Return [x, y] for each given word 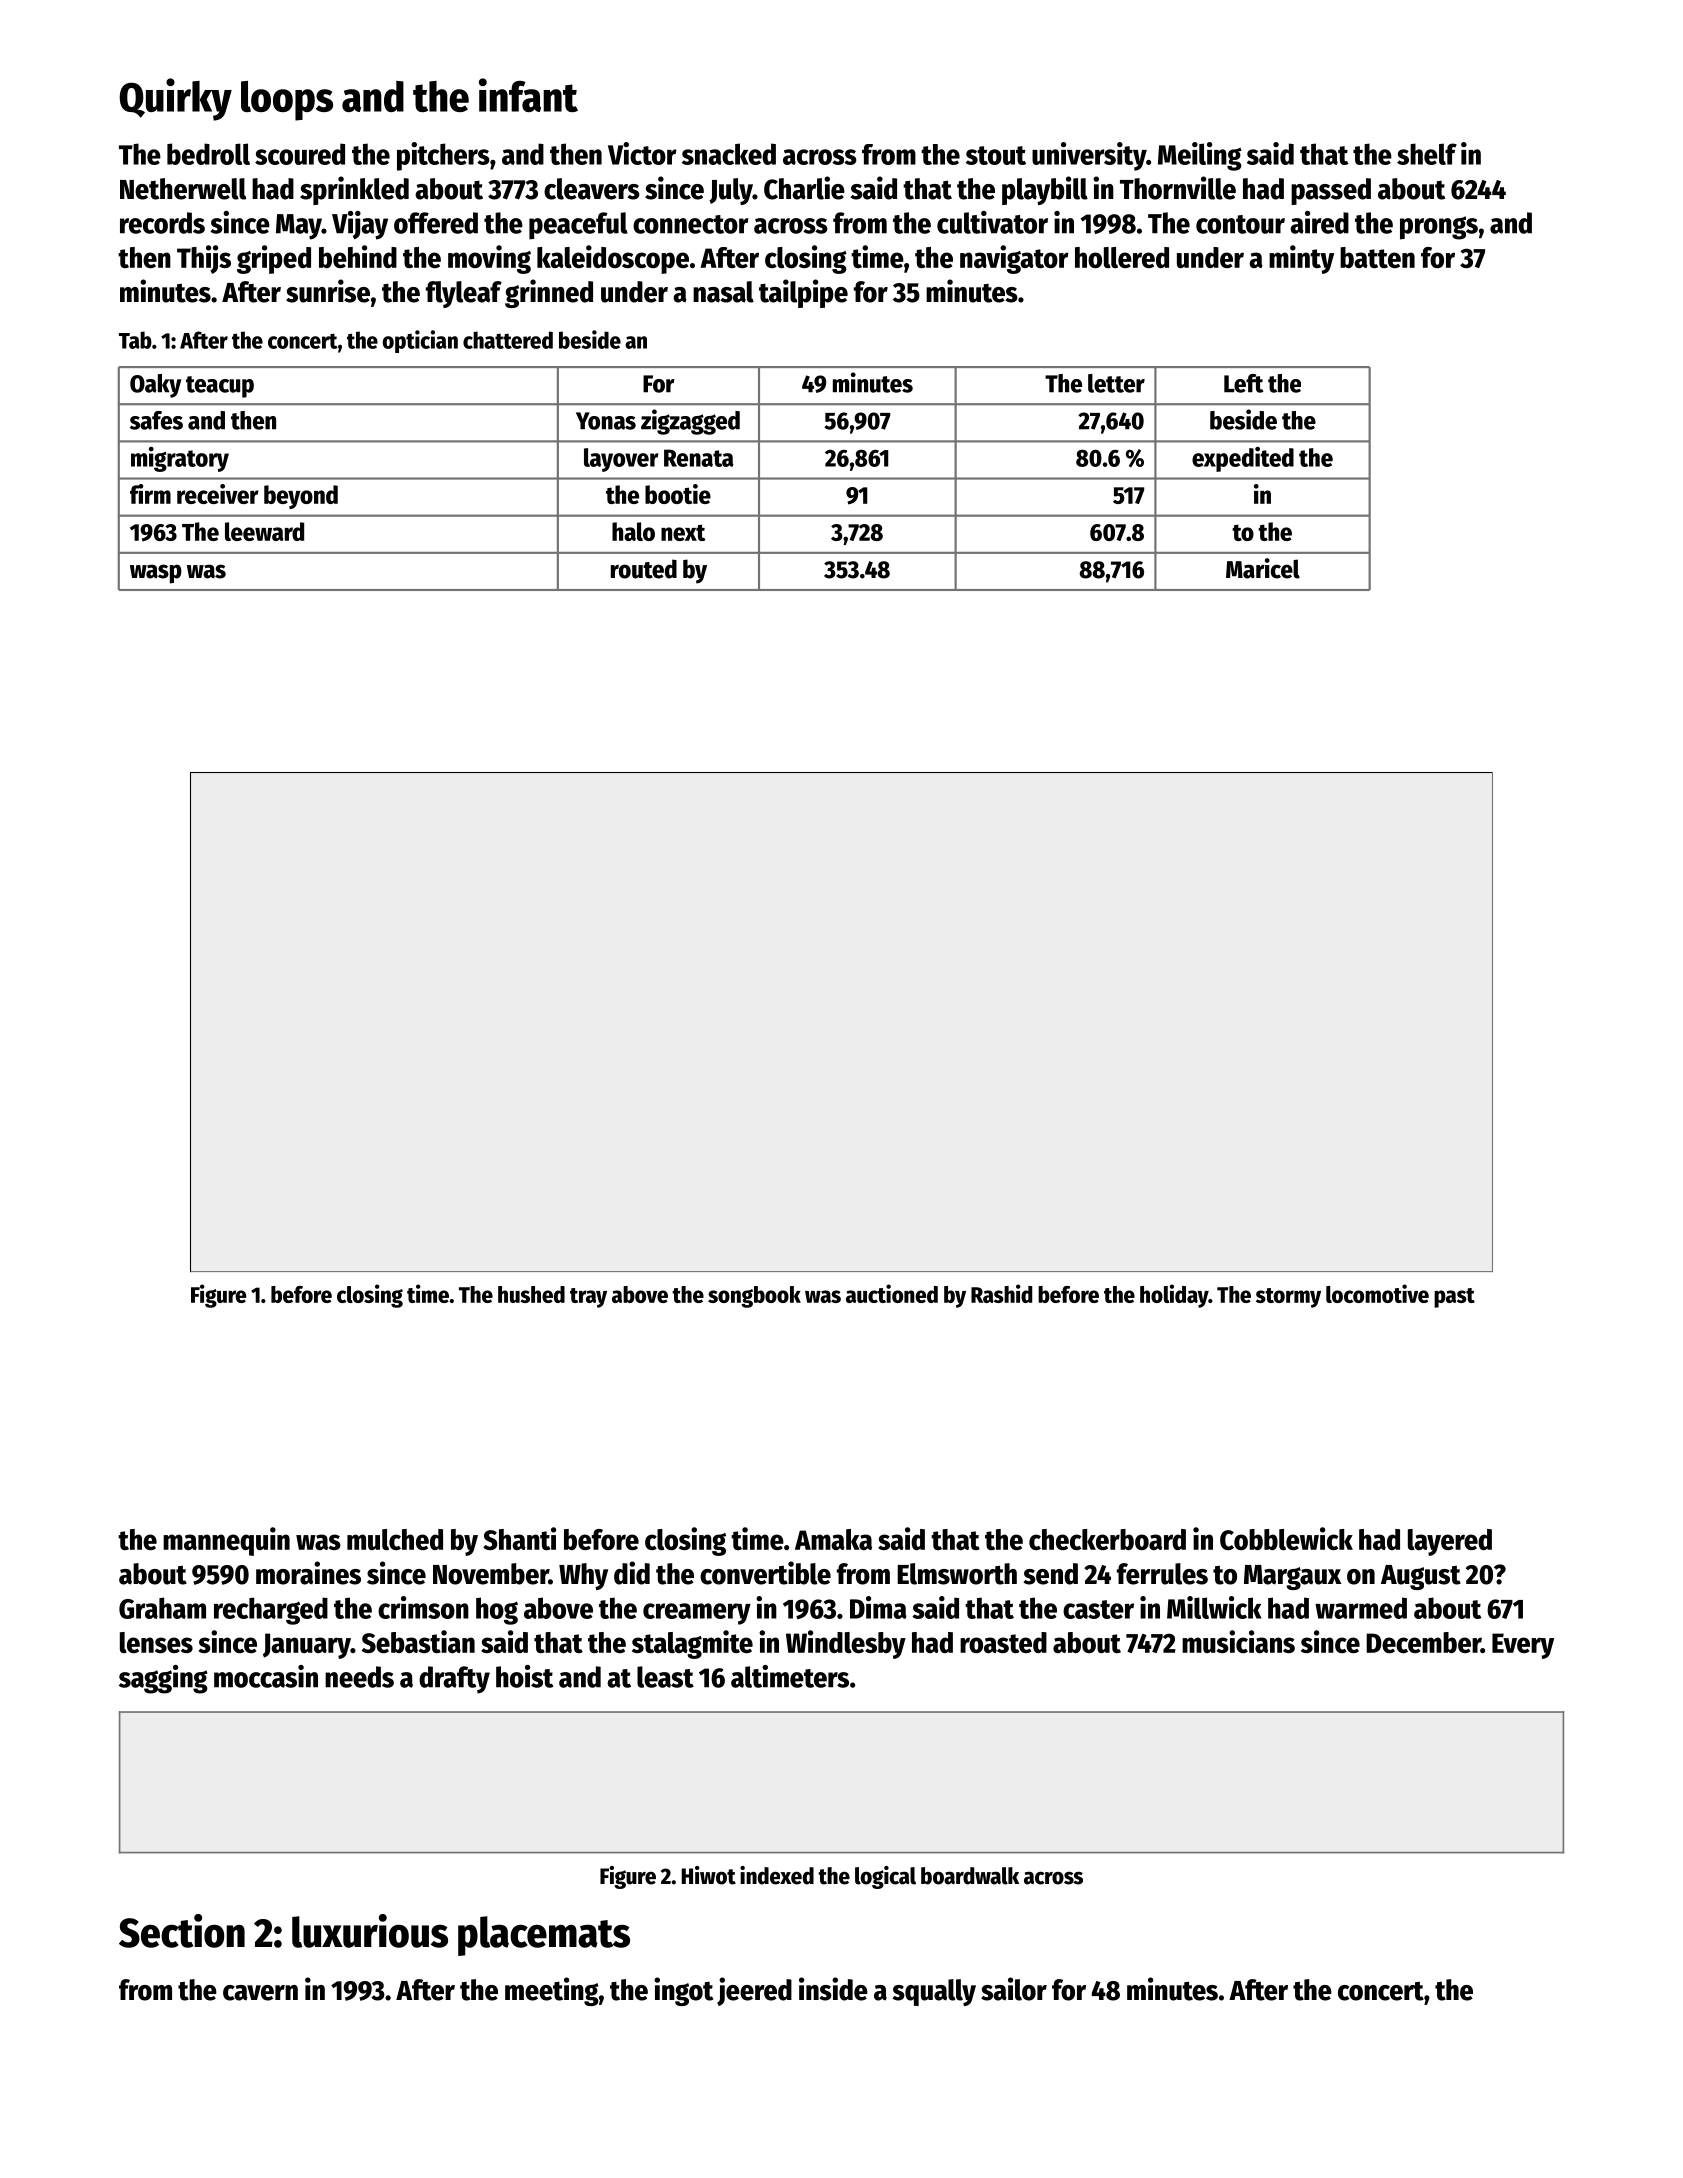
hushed [531, 1294]
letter [1116, 383]
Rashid [1001, 1293]
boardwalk [970, 1876]
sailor [1014, 1989]
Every [1523, 1646]
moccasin [266, 1676]
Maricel [1263, 568]
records [162, 223]
